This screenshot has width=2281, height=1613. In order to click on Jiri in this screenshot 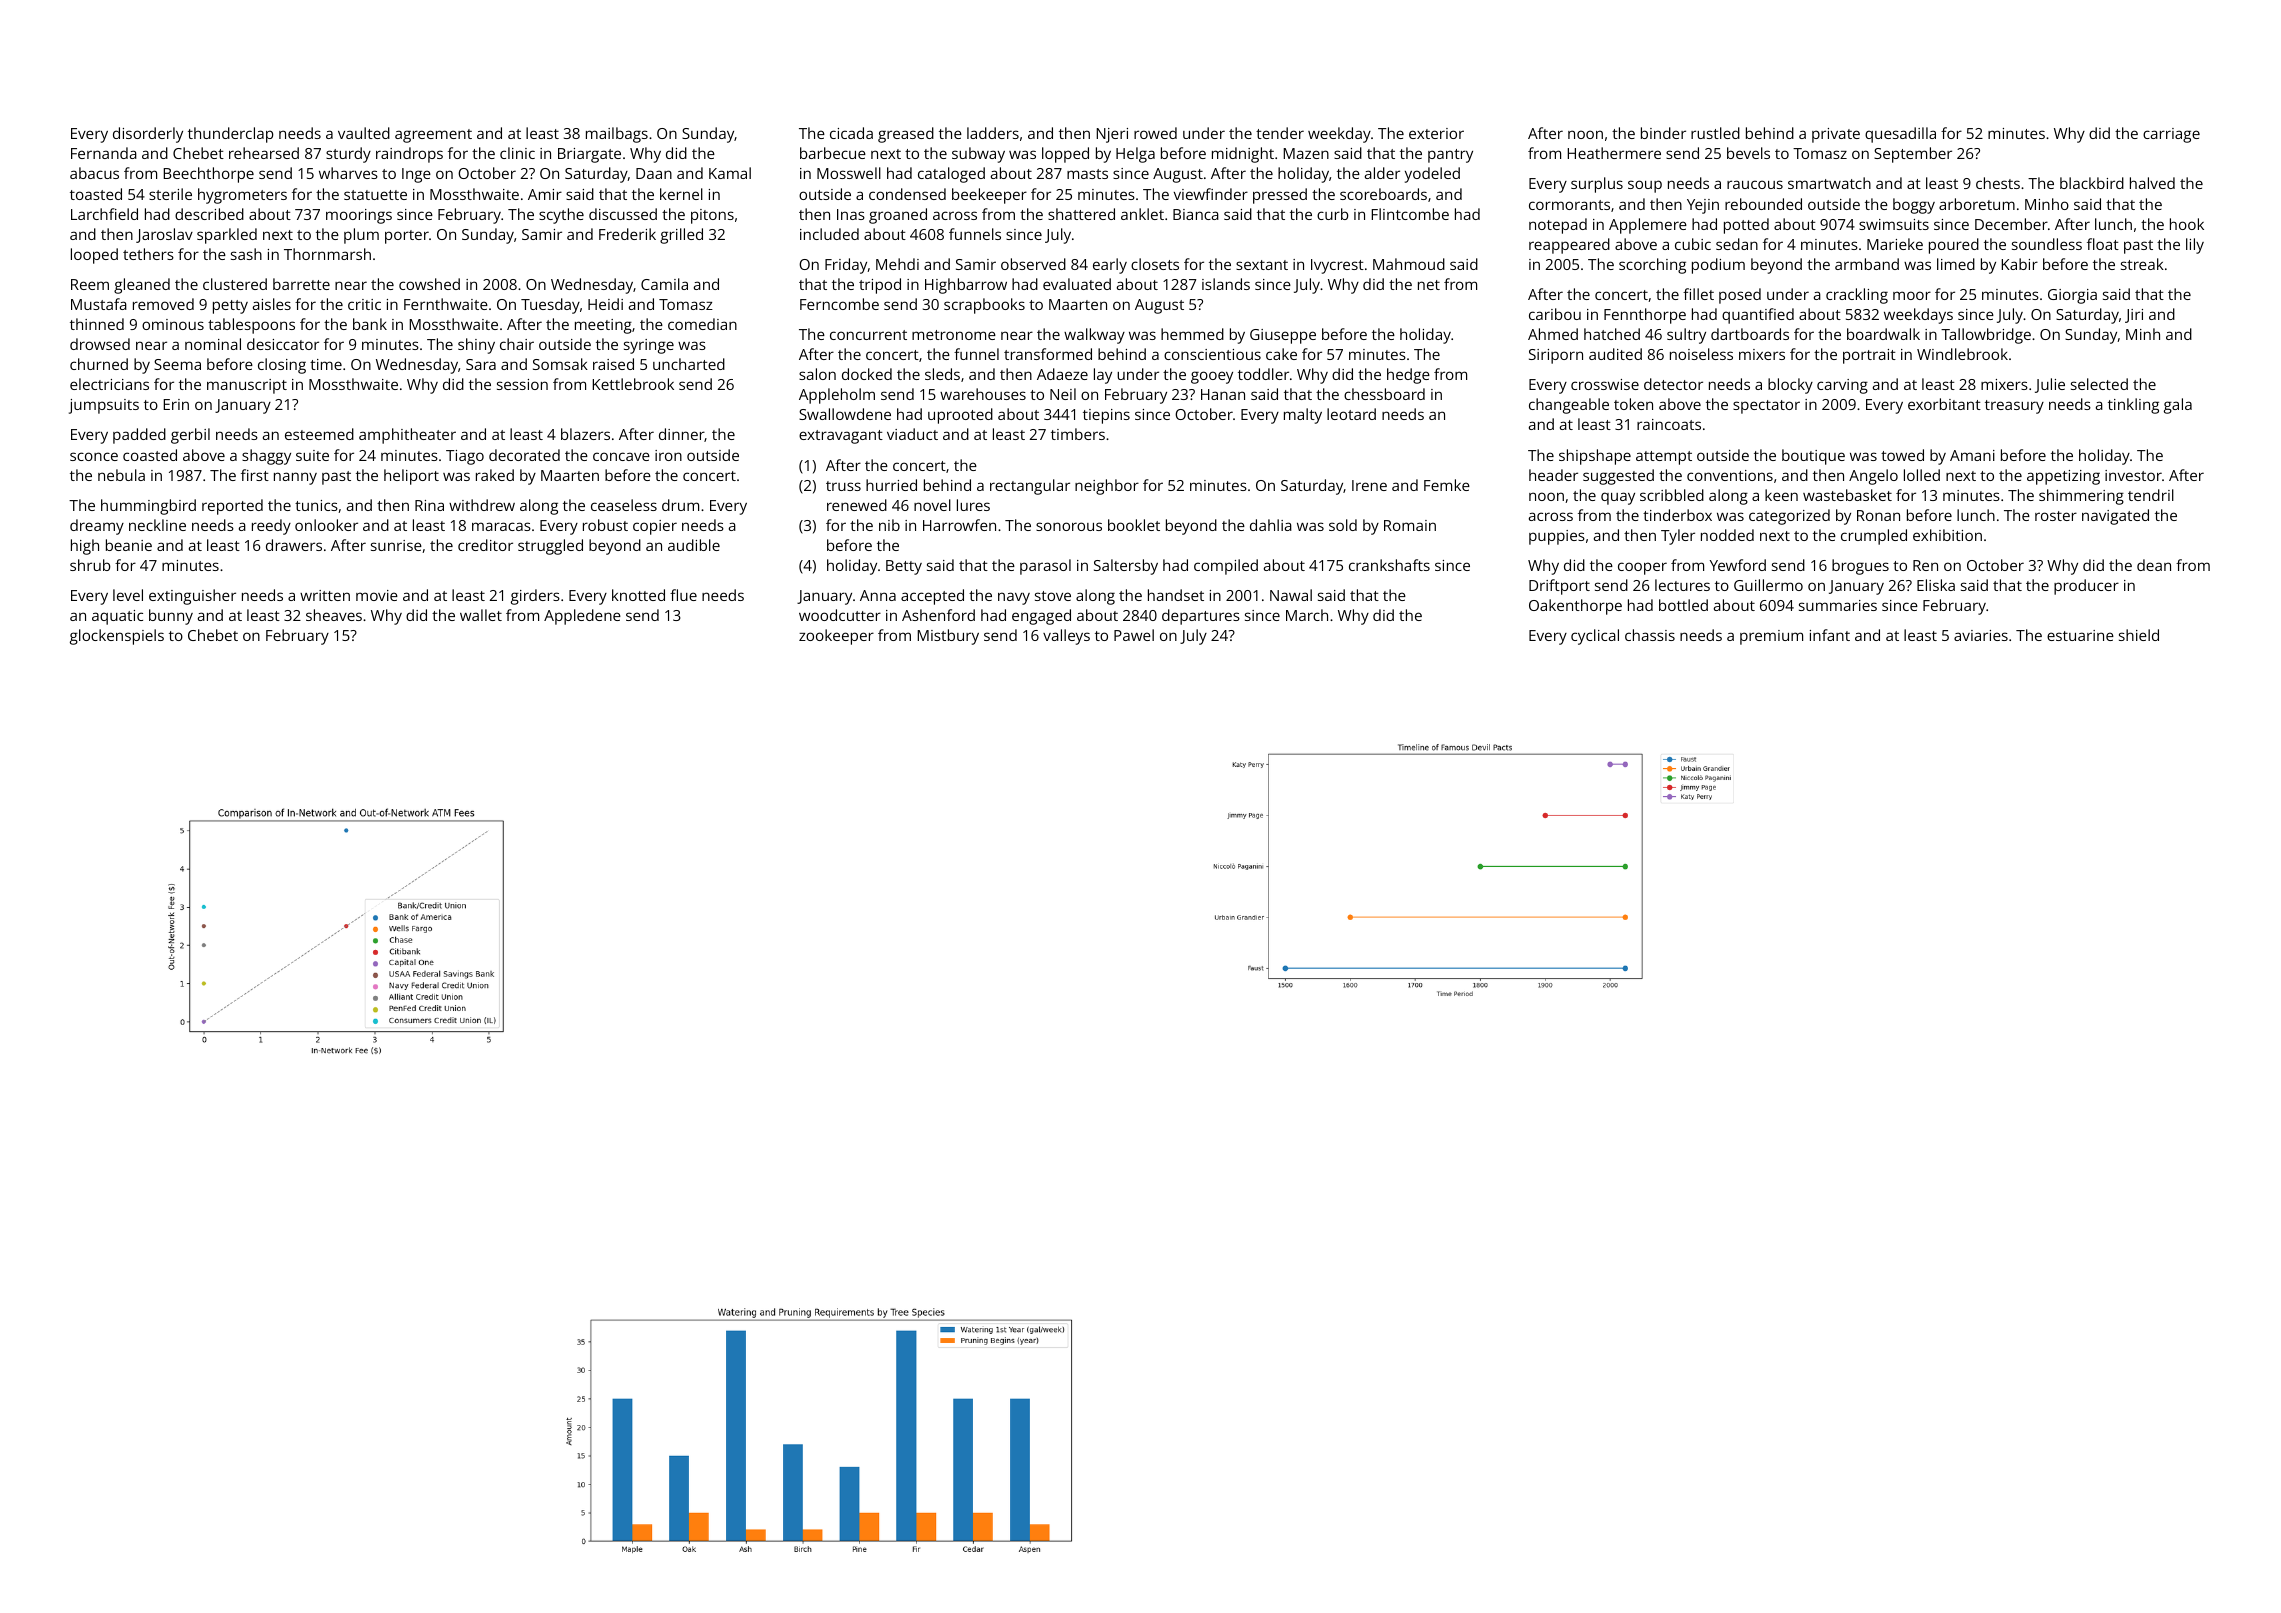, I will do `click(2134, 316)`.
